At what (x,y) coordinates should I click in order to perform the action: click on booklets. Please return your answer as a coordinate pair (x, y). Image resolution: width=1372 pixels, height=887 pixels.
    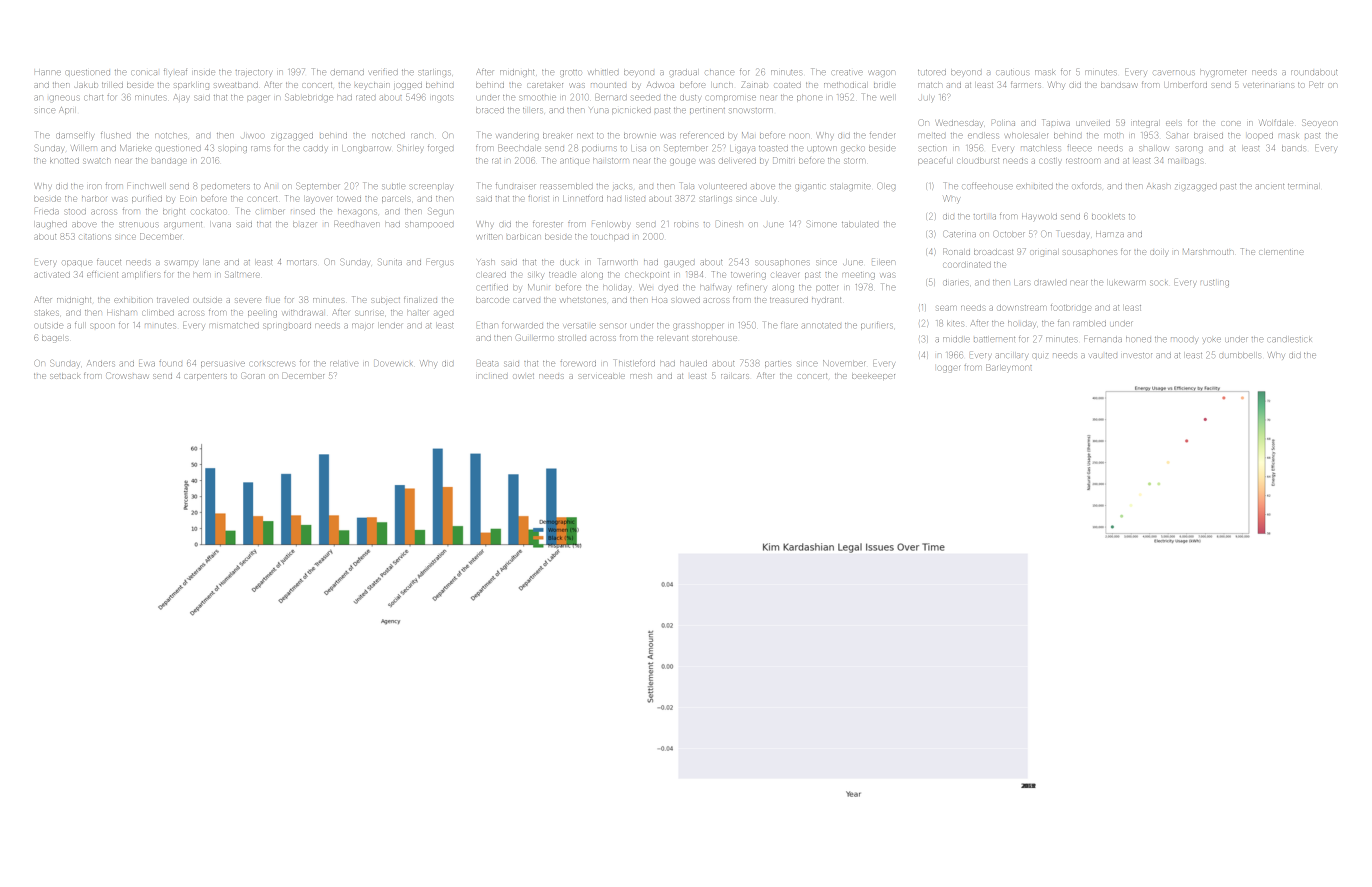
    Looking at the image, I should click on (1108, 216).
